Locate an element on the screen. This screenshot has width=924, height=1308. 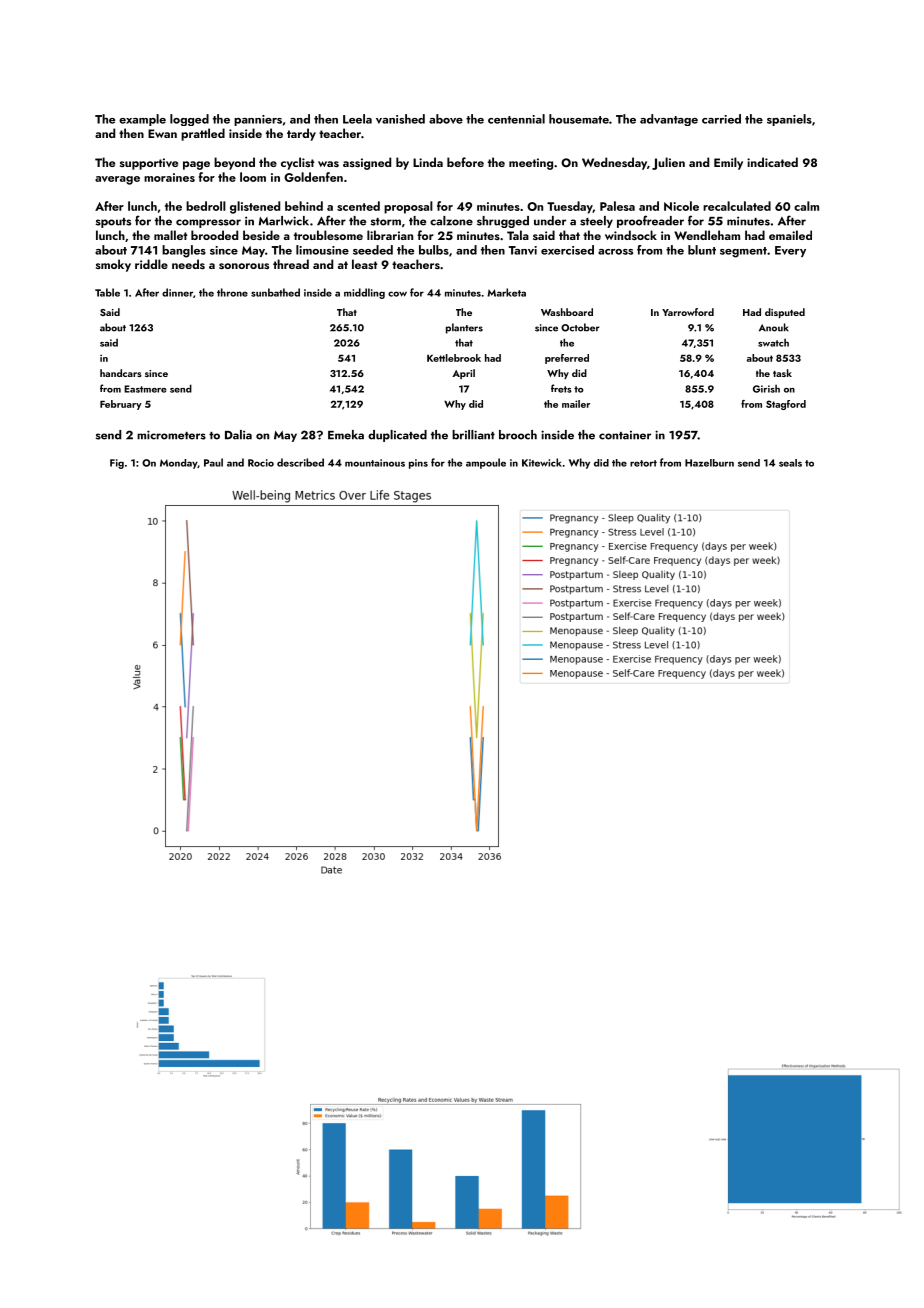
before is located at coordinates (465, 162).
